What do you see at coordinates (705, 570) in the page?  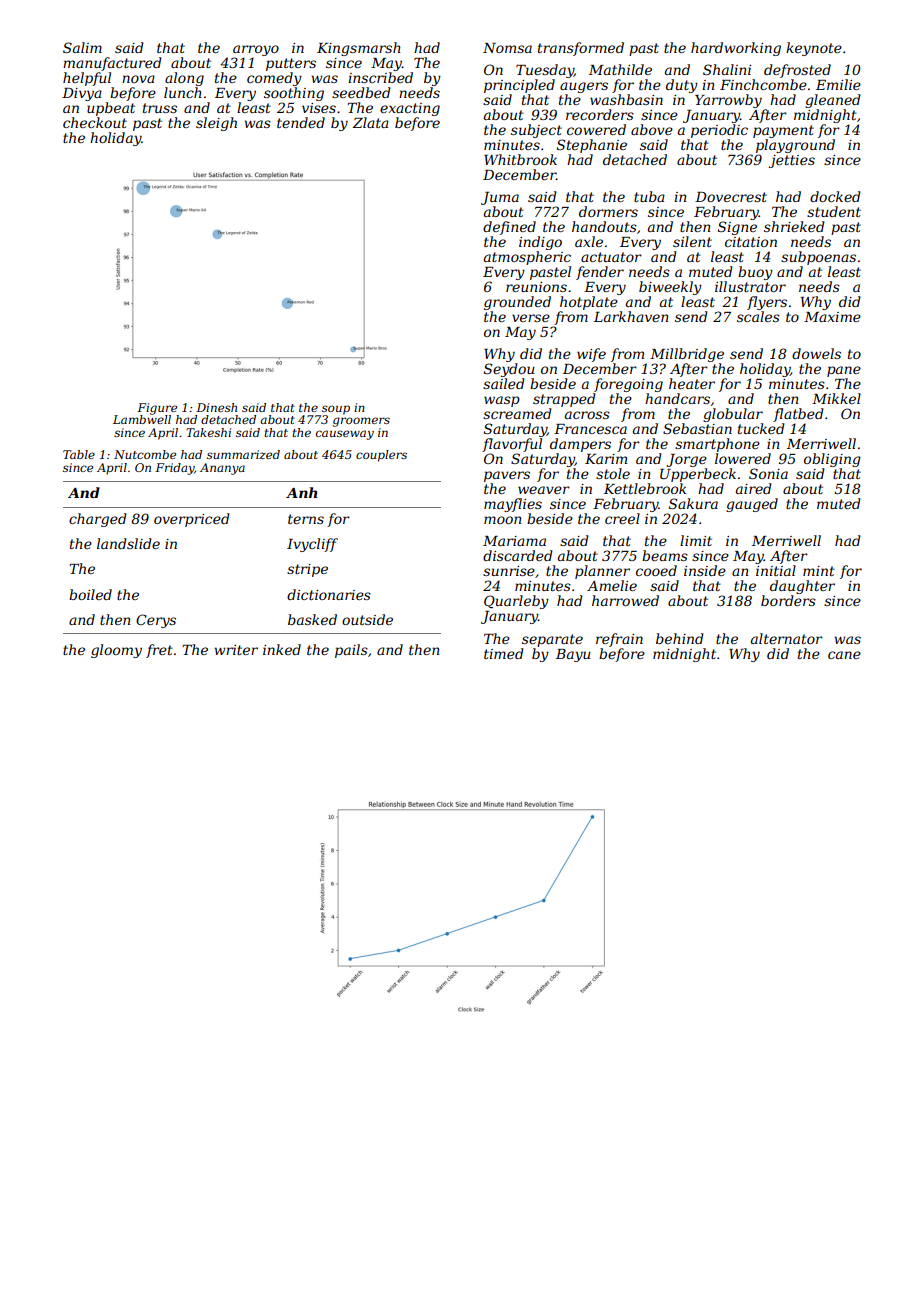 I see `inside` at bounding box center [705, 570].
